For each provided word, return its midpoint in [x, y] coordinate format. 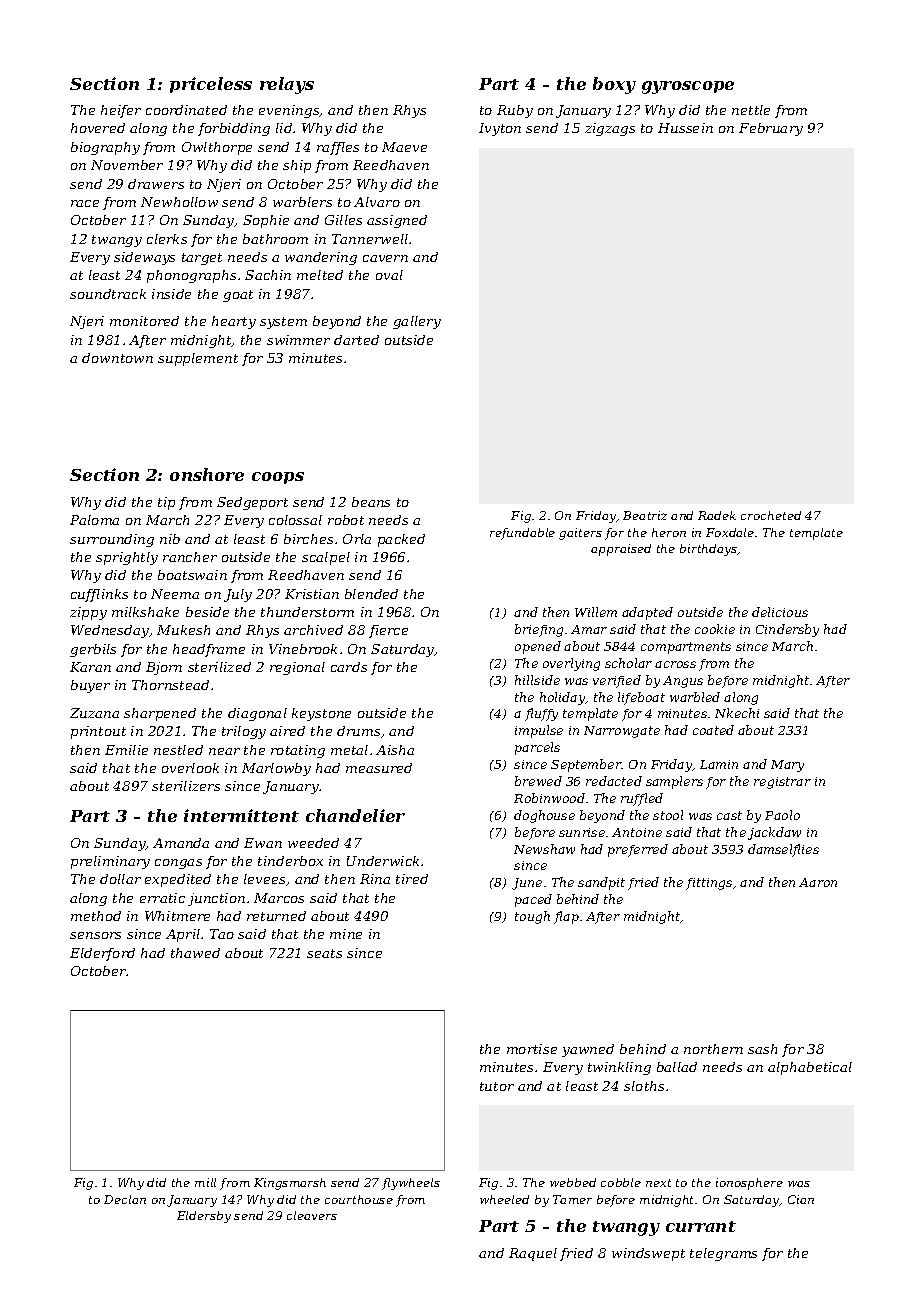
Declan [125, 1199]
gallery [417, 322]
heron [669, 532]
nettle [751, 110]
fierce [388, 631]
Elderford [102, 954]
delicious [780, 612]
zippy [88, 613]
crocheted [771, 515]
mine [346, 934]
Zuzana [94, 713]
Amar [589, 629]
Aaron [818, 882]
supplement [198, 359]
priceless [211, 85]
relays [287, 85]
